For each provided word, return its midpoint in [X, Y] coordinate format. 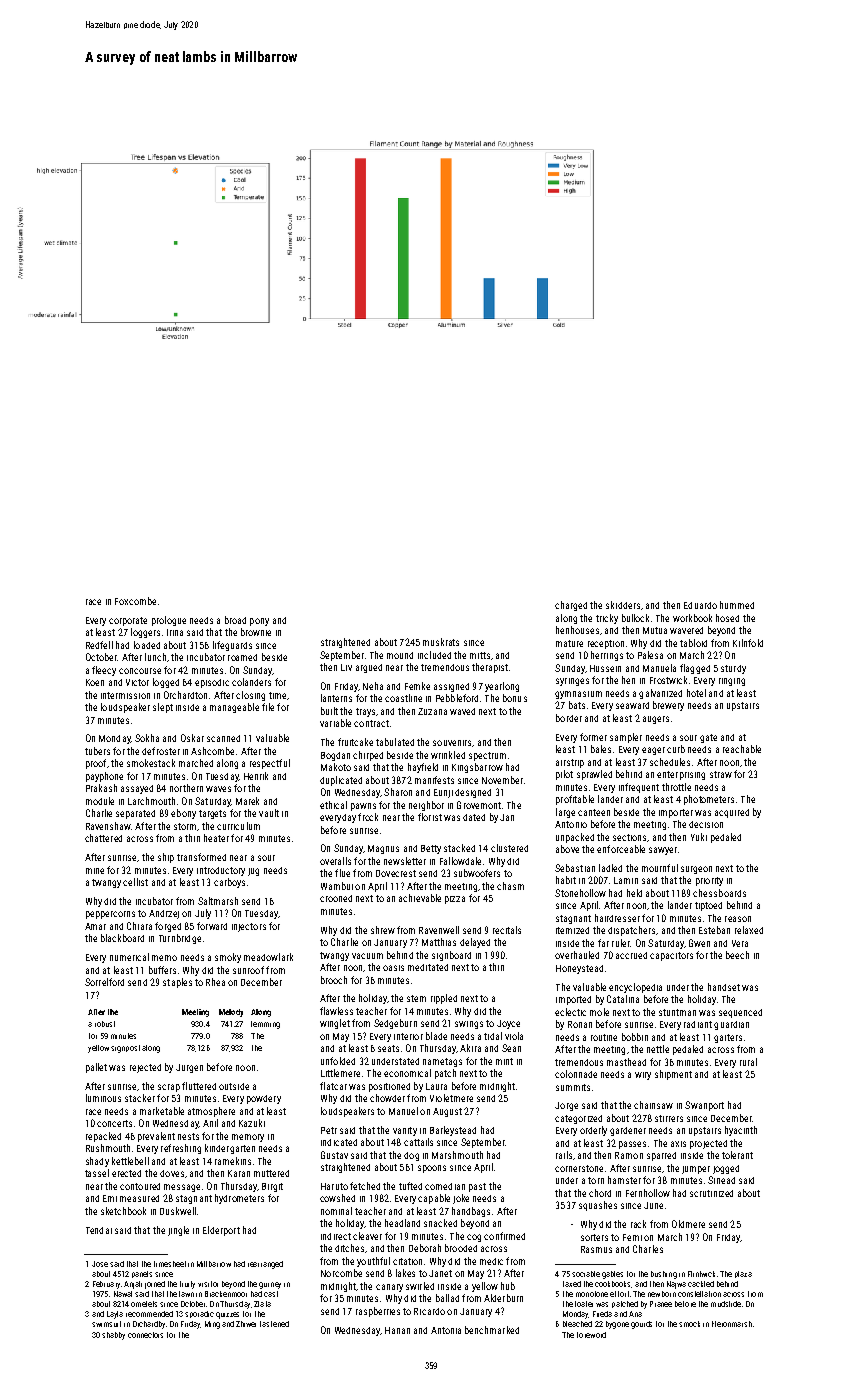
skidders [623, 605]
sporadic [199, 1314]
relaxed [749, 930]
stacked [459, 848]
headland [402, 1223]
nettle [658, 1049]
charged [571, 606]
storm [185, 826]
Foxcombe [135, 601]
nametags [442, 1062]
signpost [125, 1049]
